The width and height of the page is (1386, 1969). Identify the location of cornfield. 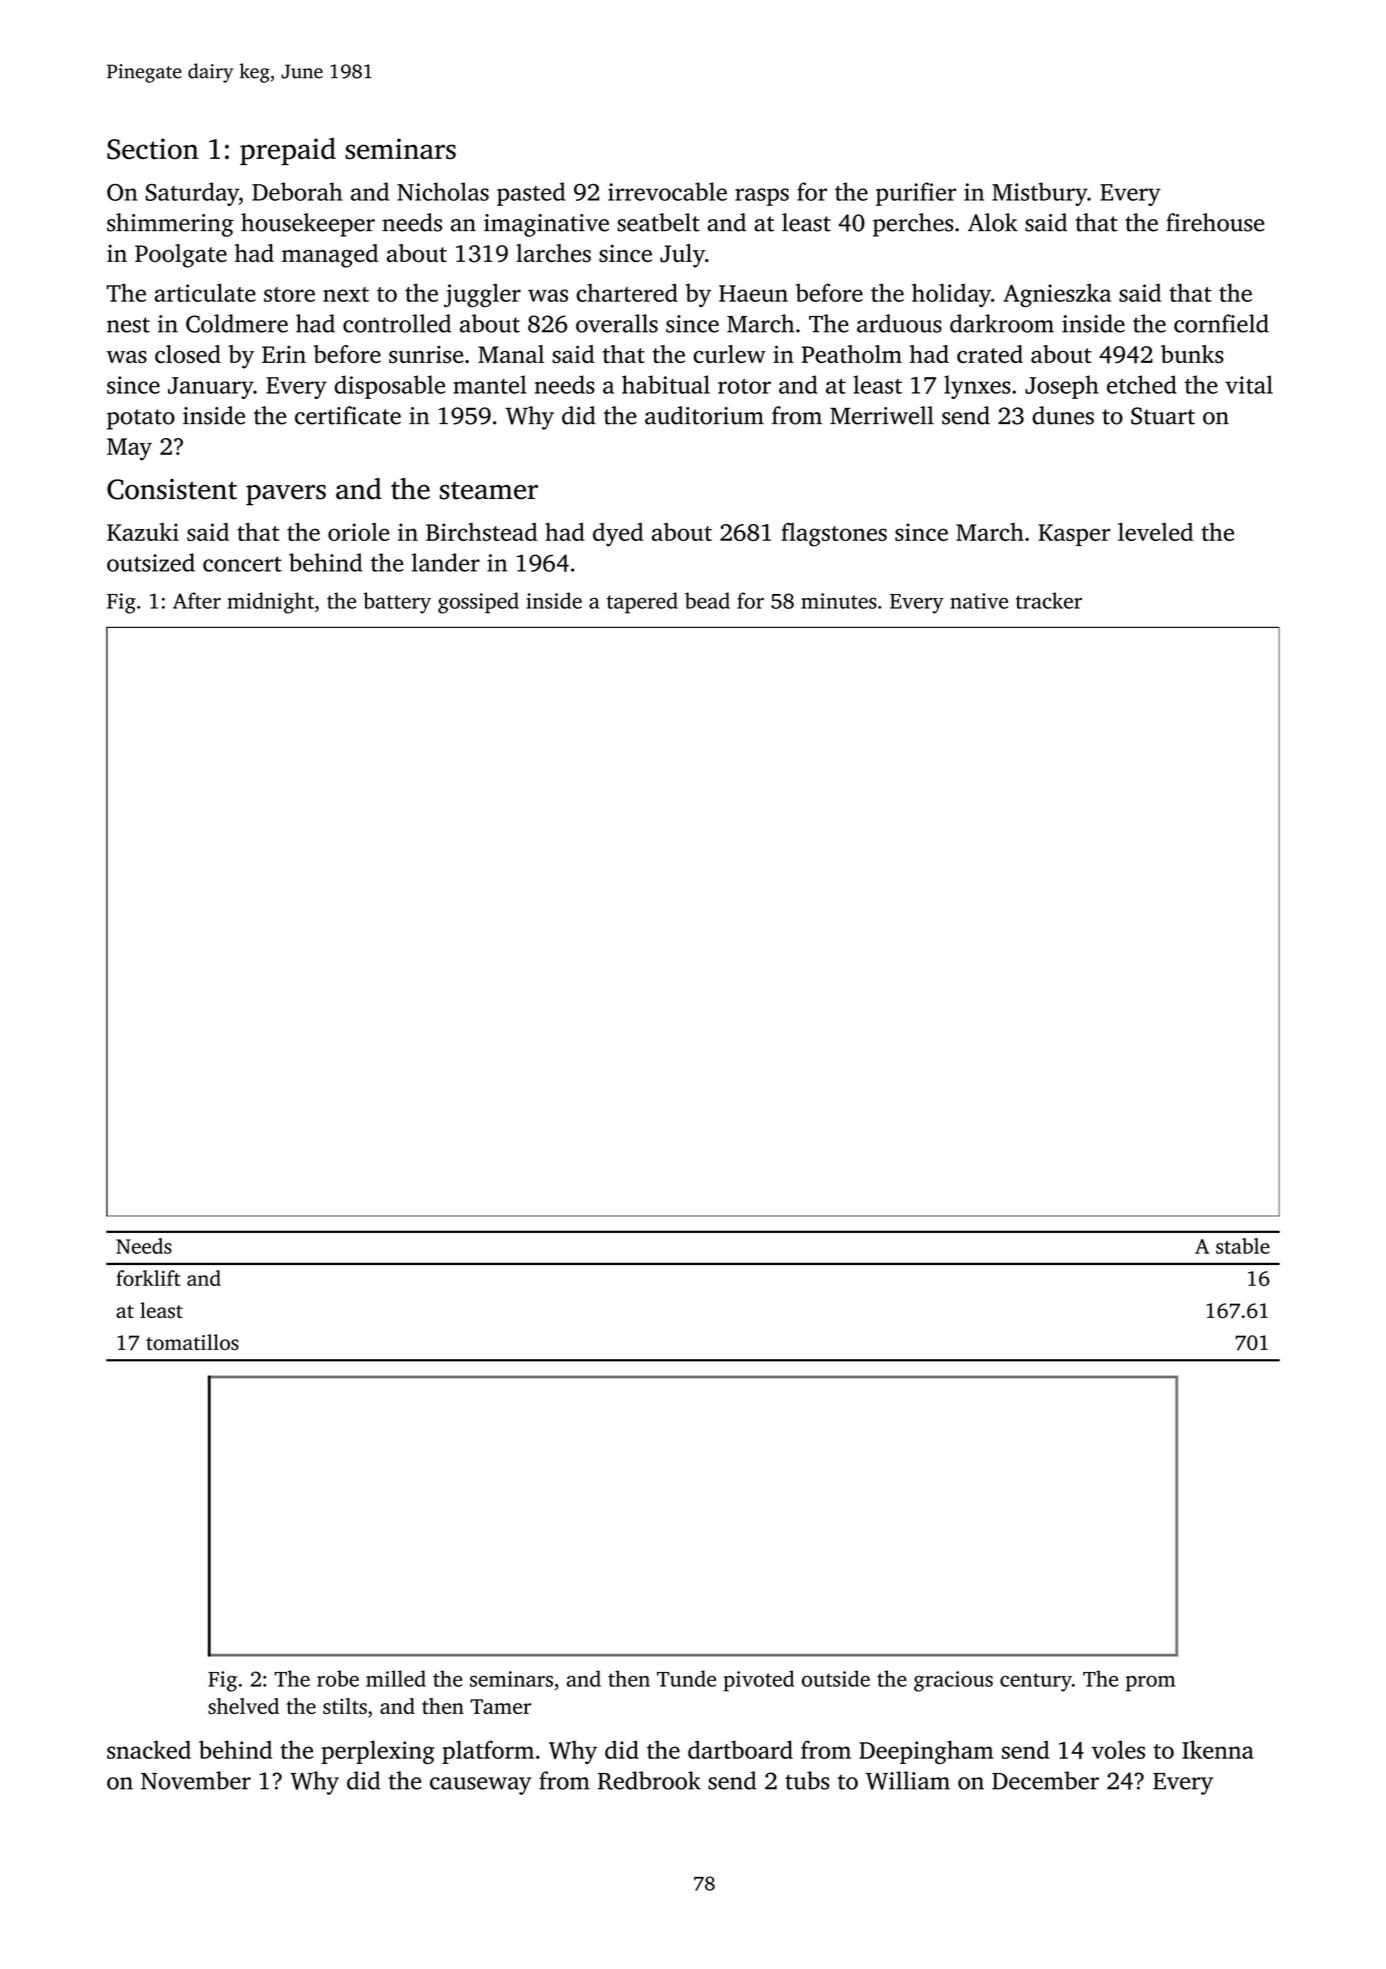
(1221, 323).
